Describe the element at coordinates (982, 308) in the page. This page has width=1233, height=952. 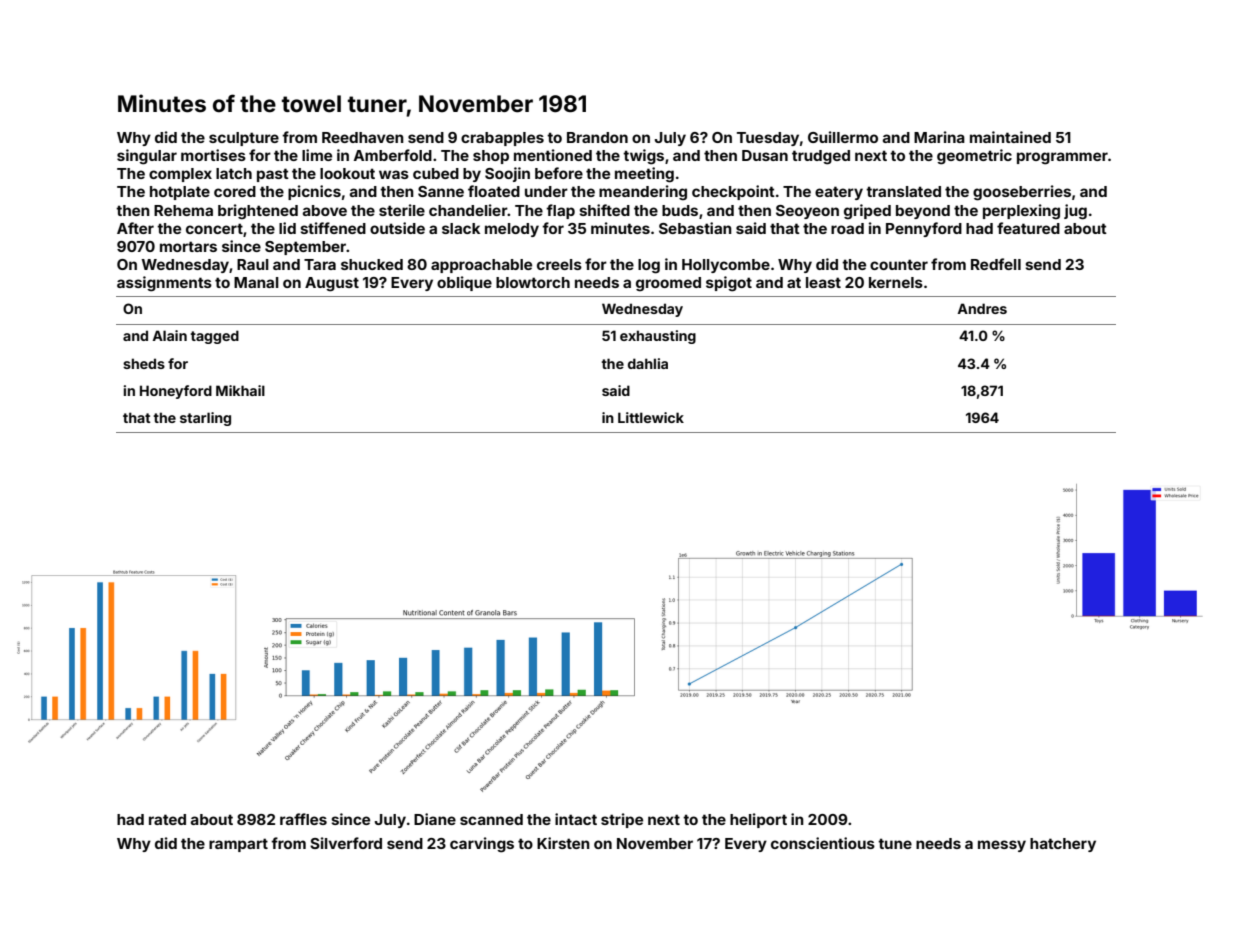
I see `Andres` at that location.
